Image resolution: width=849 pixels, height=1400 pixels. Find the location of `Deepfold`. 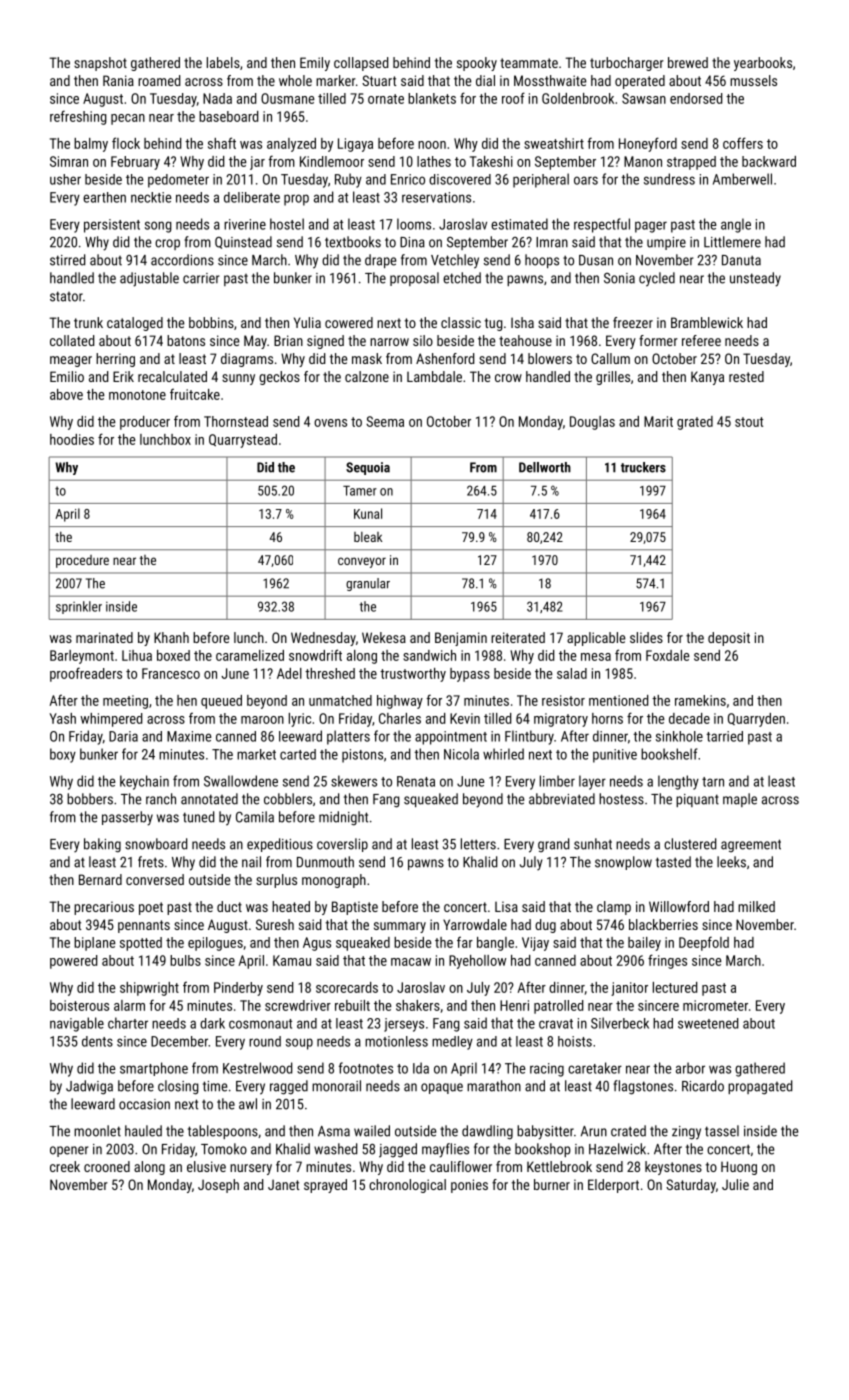

Deepfold is located at coordinates (704, 943).
